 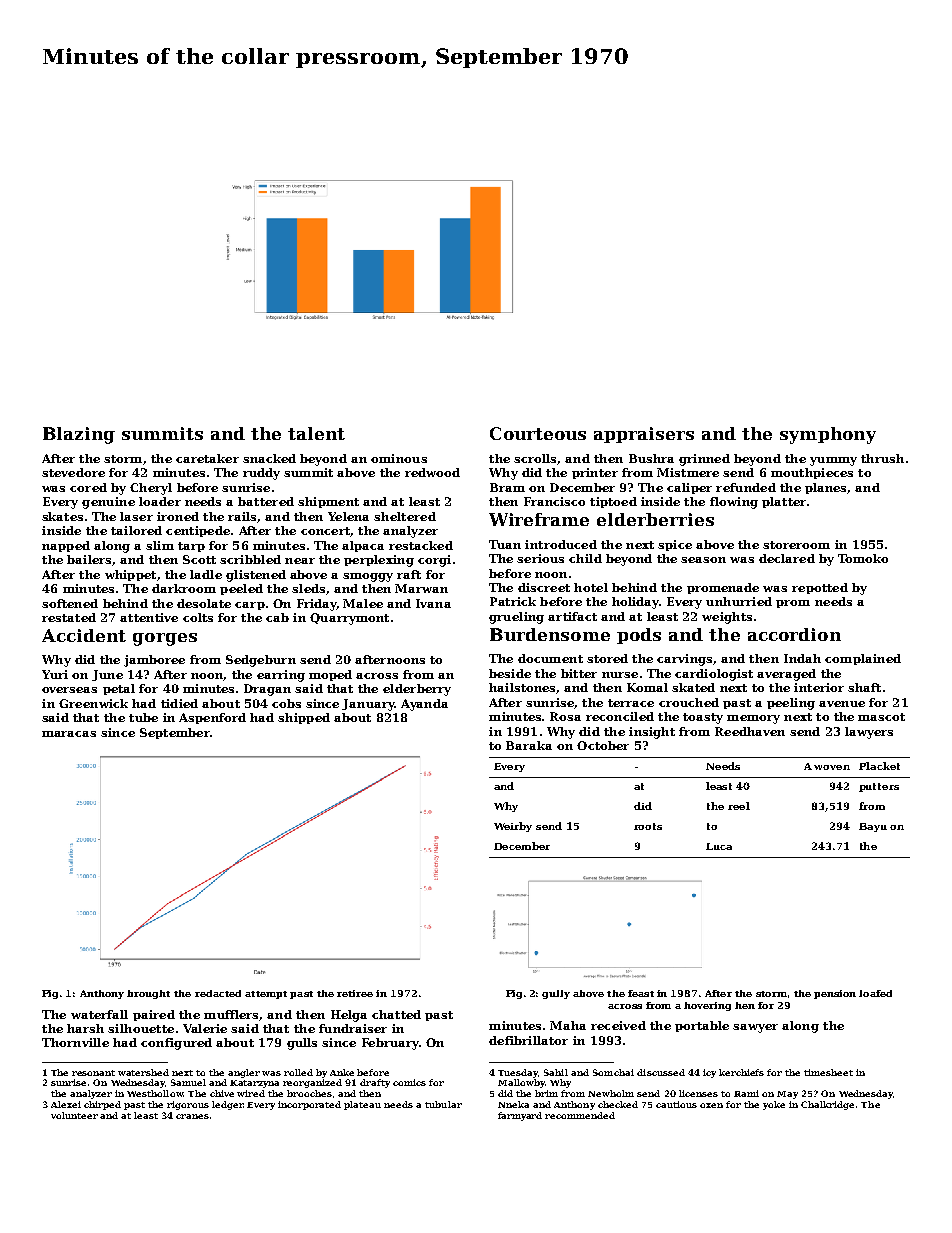 I want to click on Luca, so click(x=719, y=846).
